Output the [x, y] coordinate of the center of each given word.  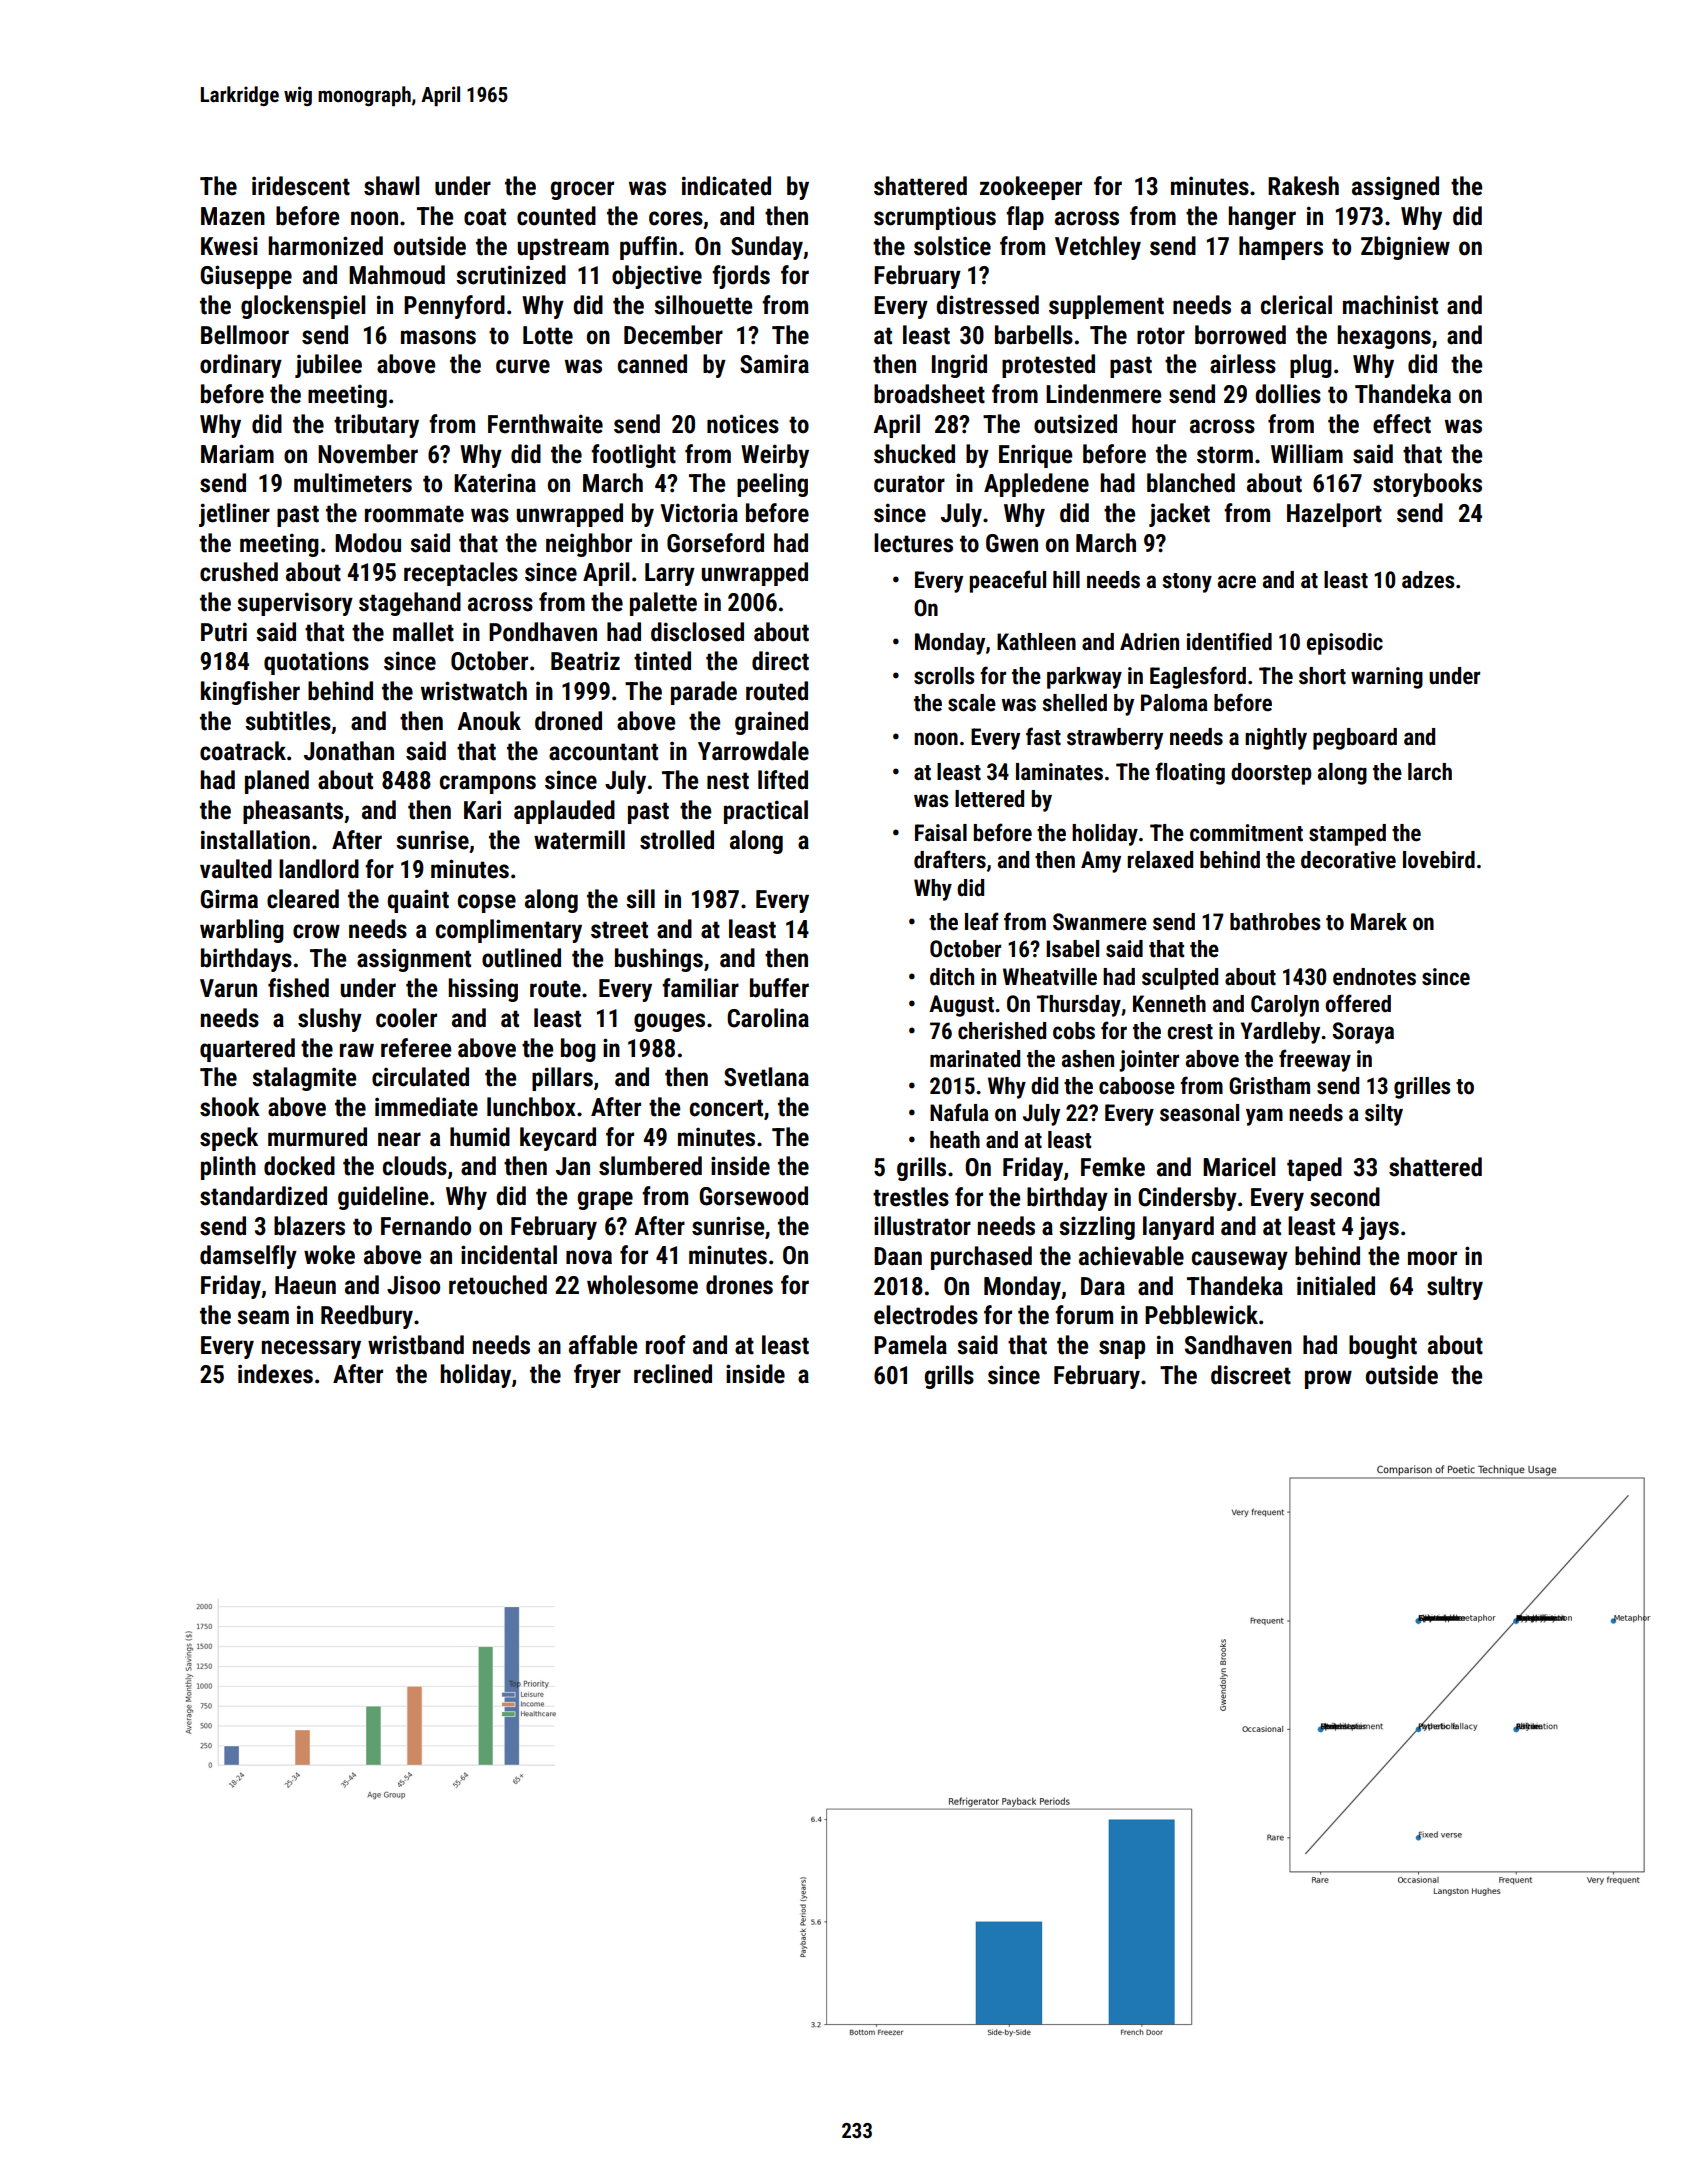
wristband [416, 1345]
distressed [987, 305]
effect [1402, 424]
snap [1122, 1349]
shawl [391, 186]
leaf [982, 921]
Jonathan [349, 751]
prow [1328, 1379]
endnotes [1374, 977]
